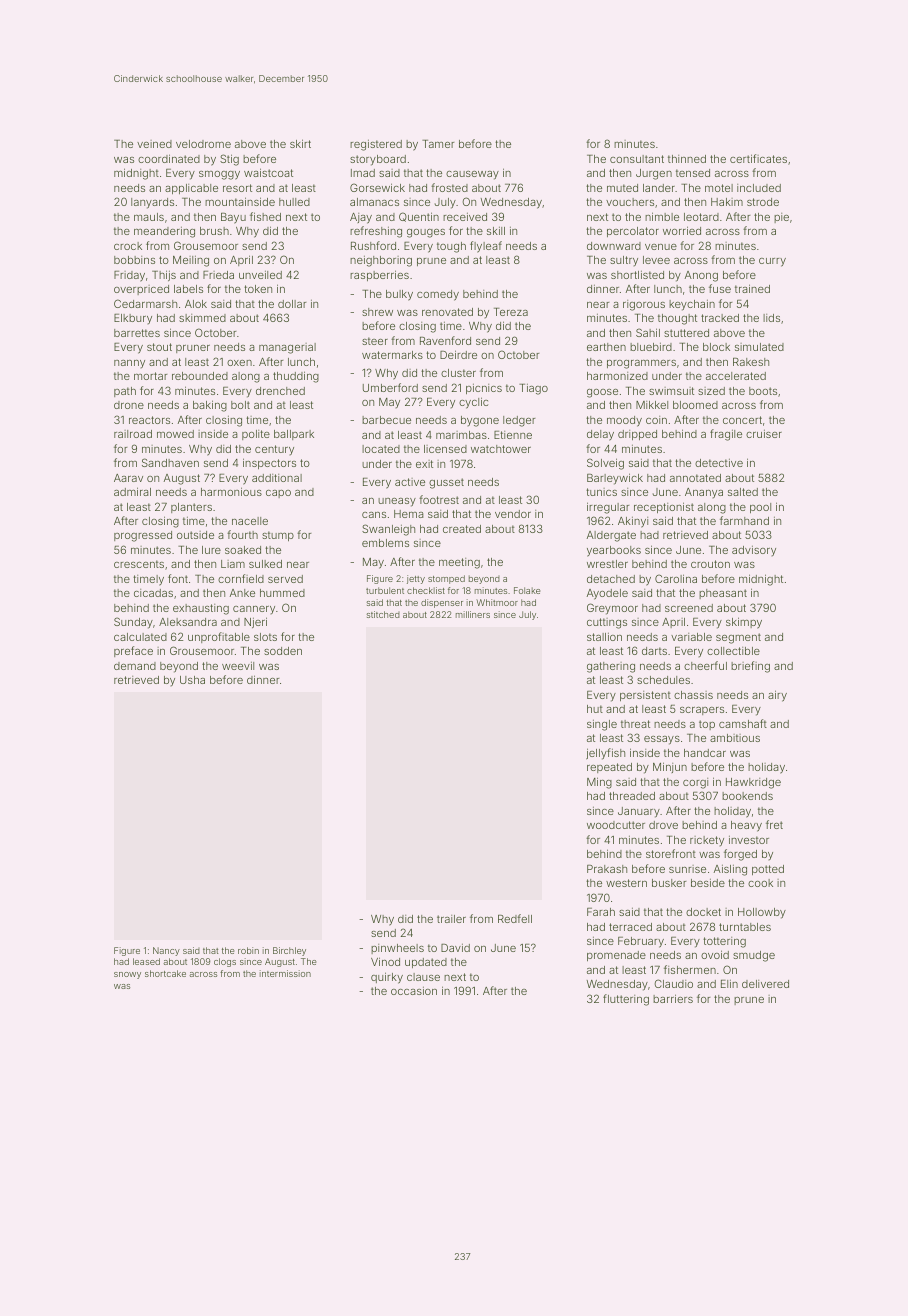 The image size is (908, 1316). I want to click on leotard, so click(701, 217).
